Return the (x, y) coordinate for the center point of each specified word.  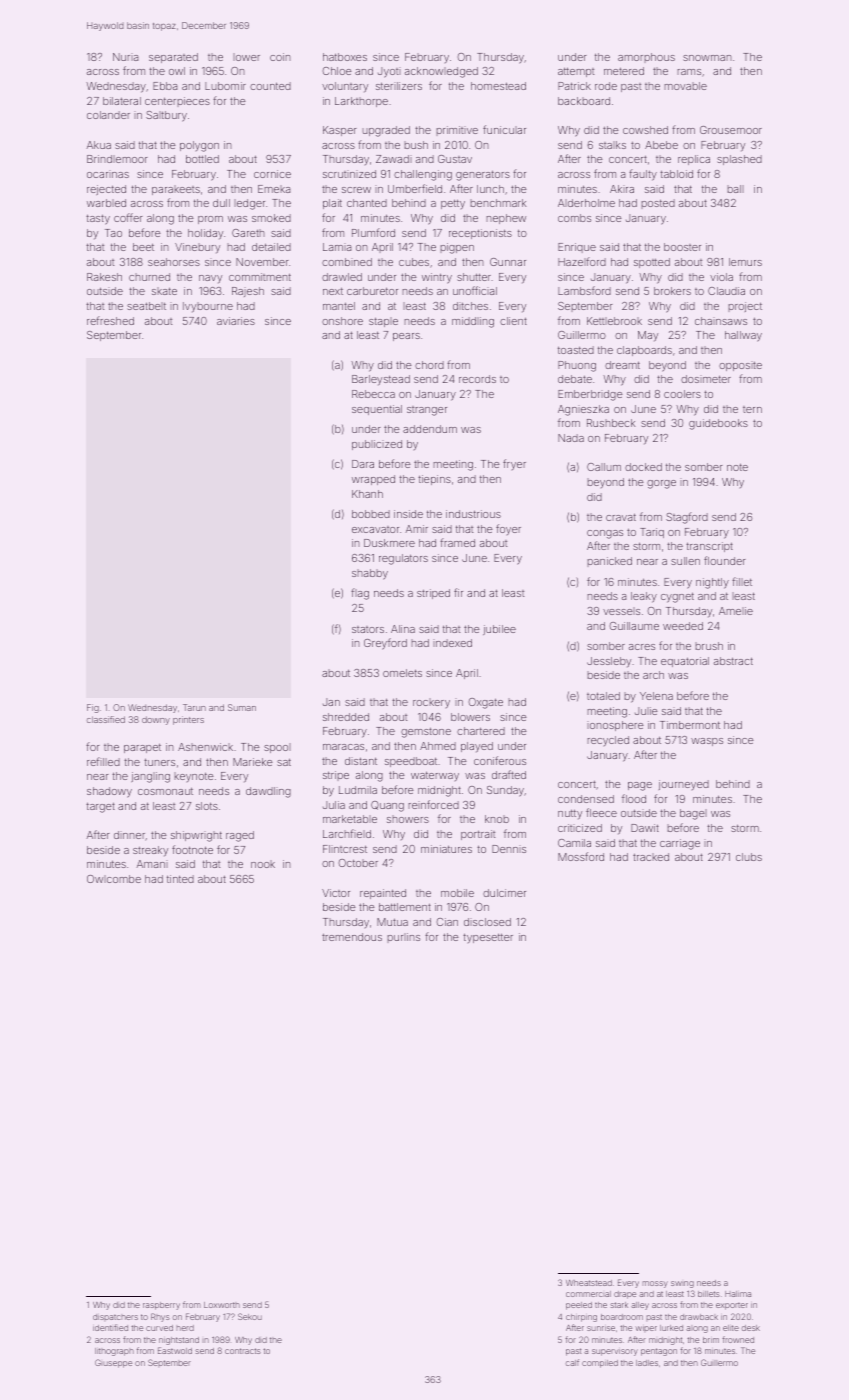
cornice (272, 174)
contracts (243, 1351)
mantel (339, 306)
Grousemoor (731, 130)
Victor (336, 893)
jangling (150, 777)
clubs (749, 857)
